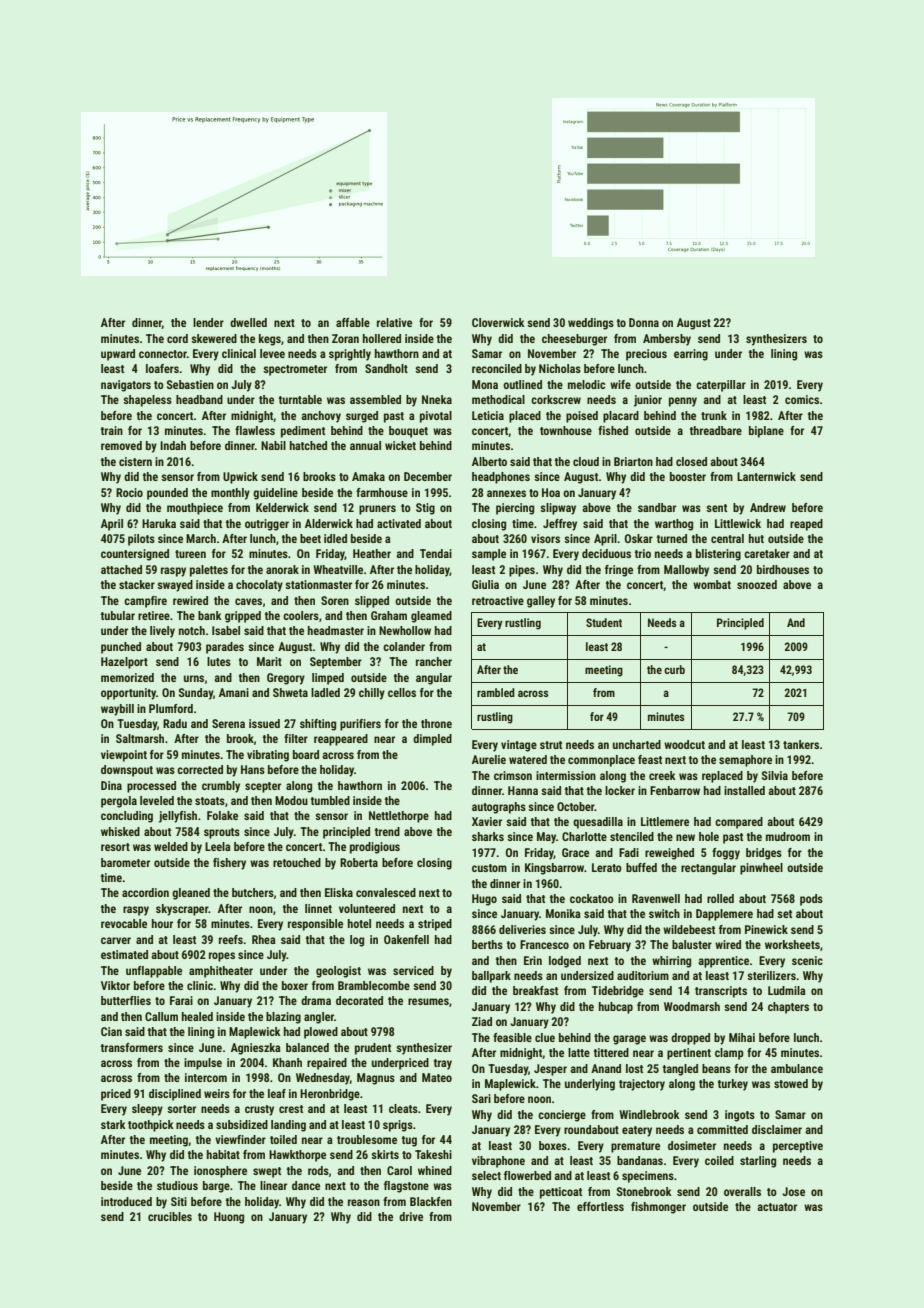 This document has height=1308, width=924. Describe the element at coordinates (208, 322) in the document. I see `lender` at that location.
